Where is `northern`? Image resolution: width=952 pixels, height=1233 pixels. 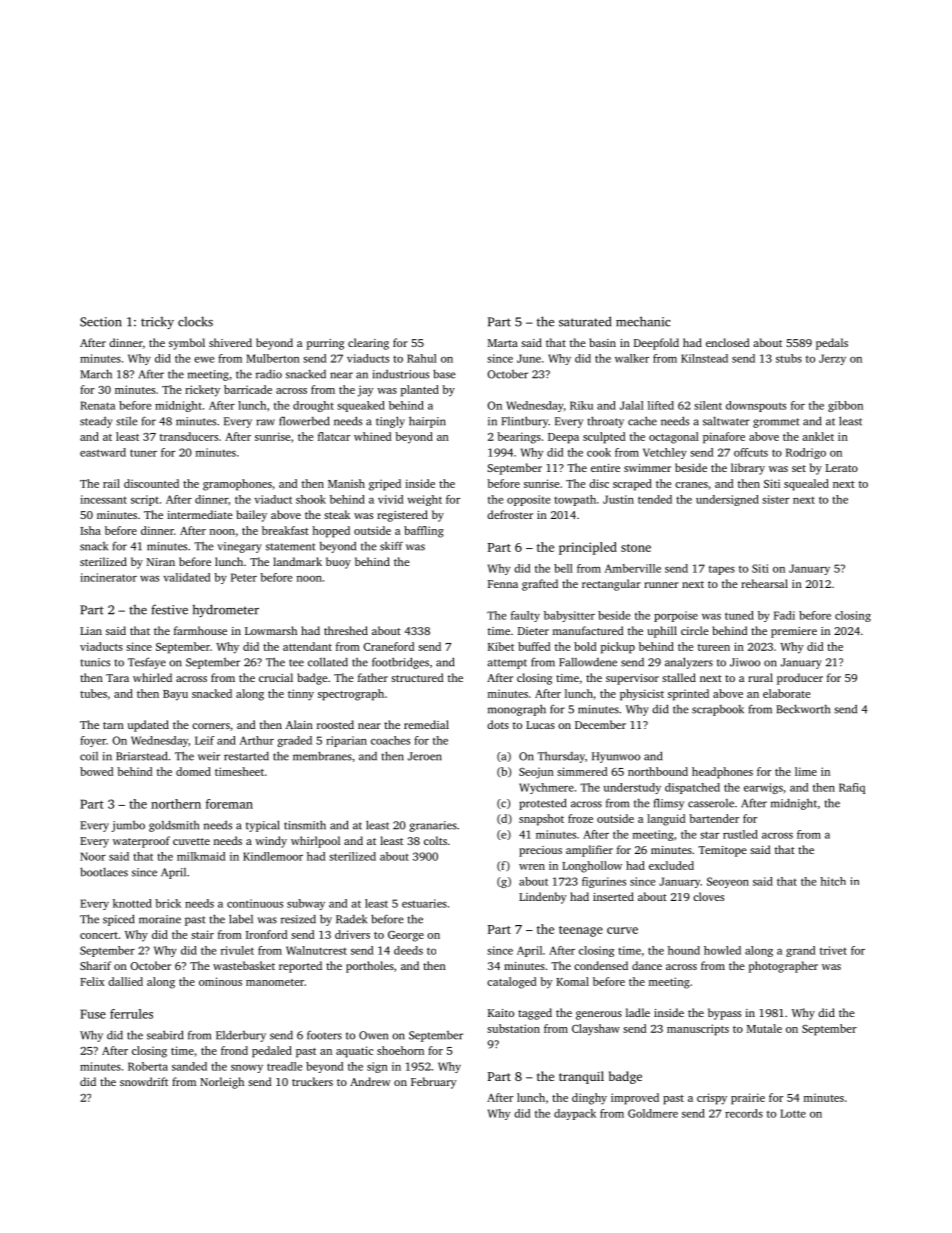
northern is located at coordinates (176, 804).
